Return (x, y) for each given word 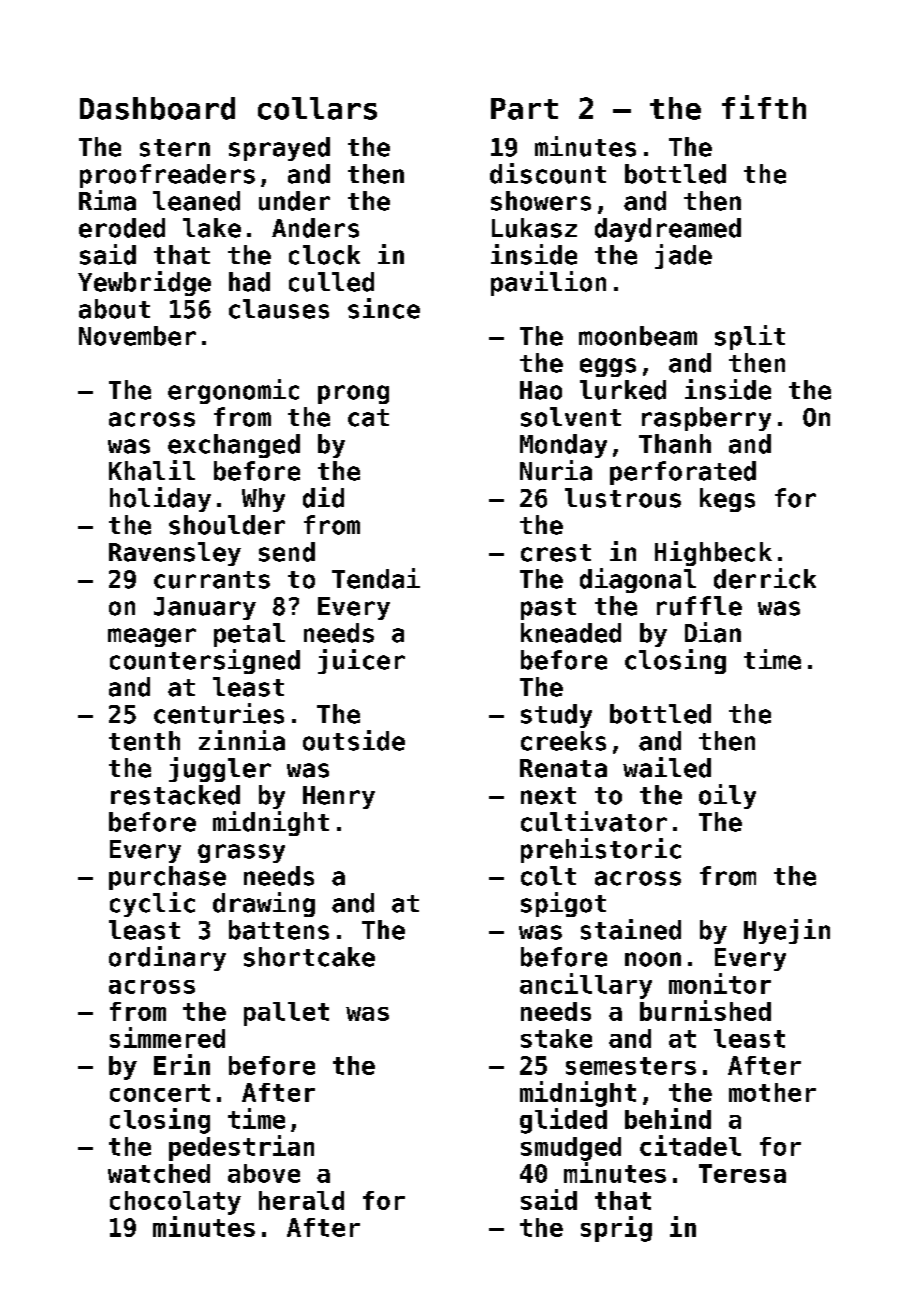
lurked (623, 390)
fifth (764, 107)
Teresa (742, 1173)
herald (301, 1200)
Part (524, 109)
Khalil (152, 470)
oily (727, 796)
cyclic (152, 904)
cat (368, 418)
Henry (339, 797)
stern (175, 148)
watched (159, 1173)
